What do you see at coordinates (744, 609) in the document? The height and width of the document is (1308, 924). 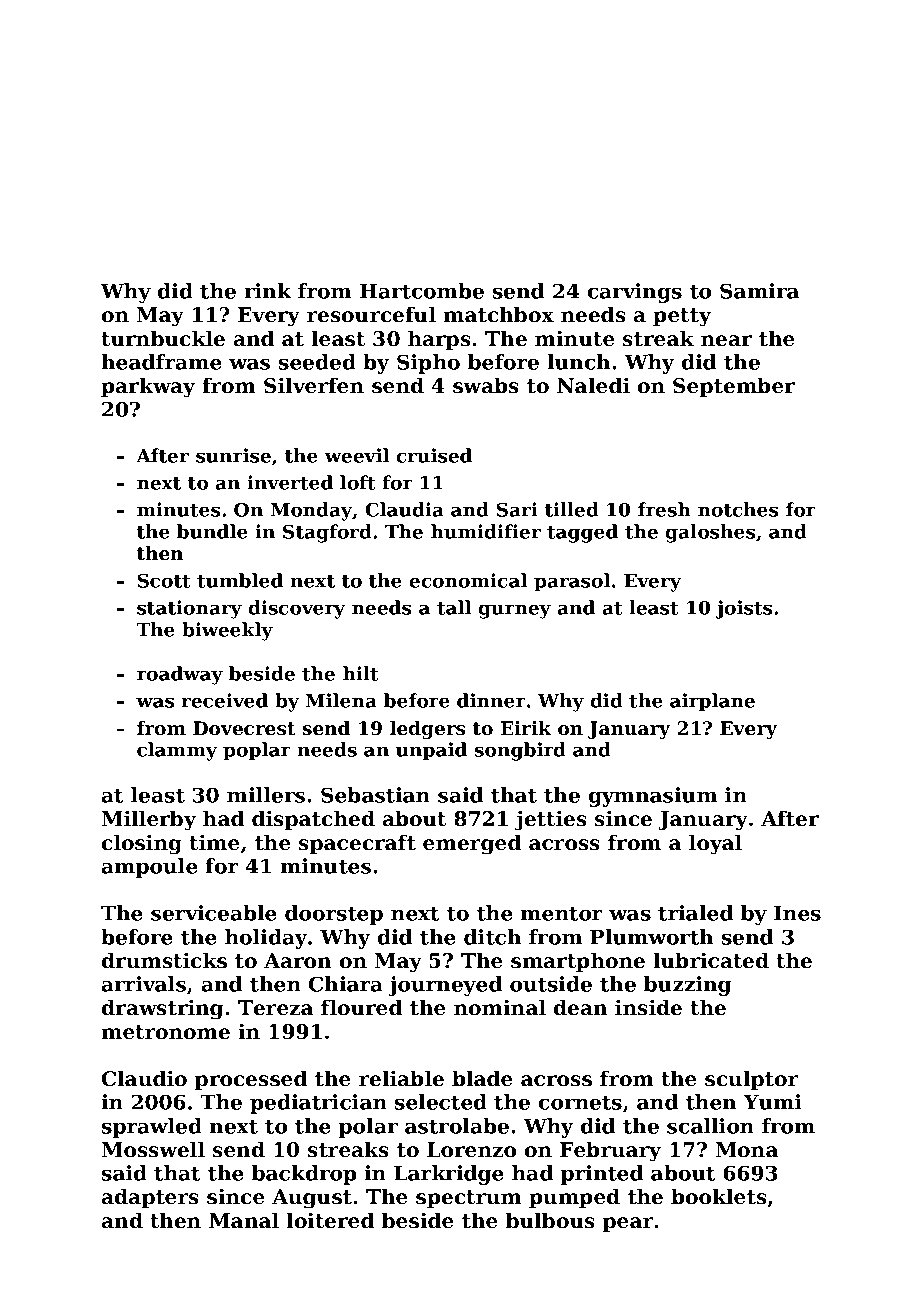 I see `joists` at bounding box center [744, 609].
